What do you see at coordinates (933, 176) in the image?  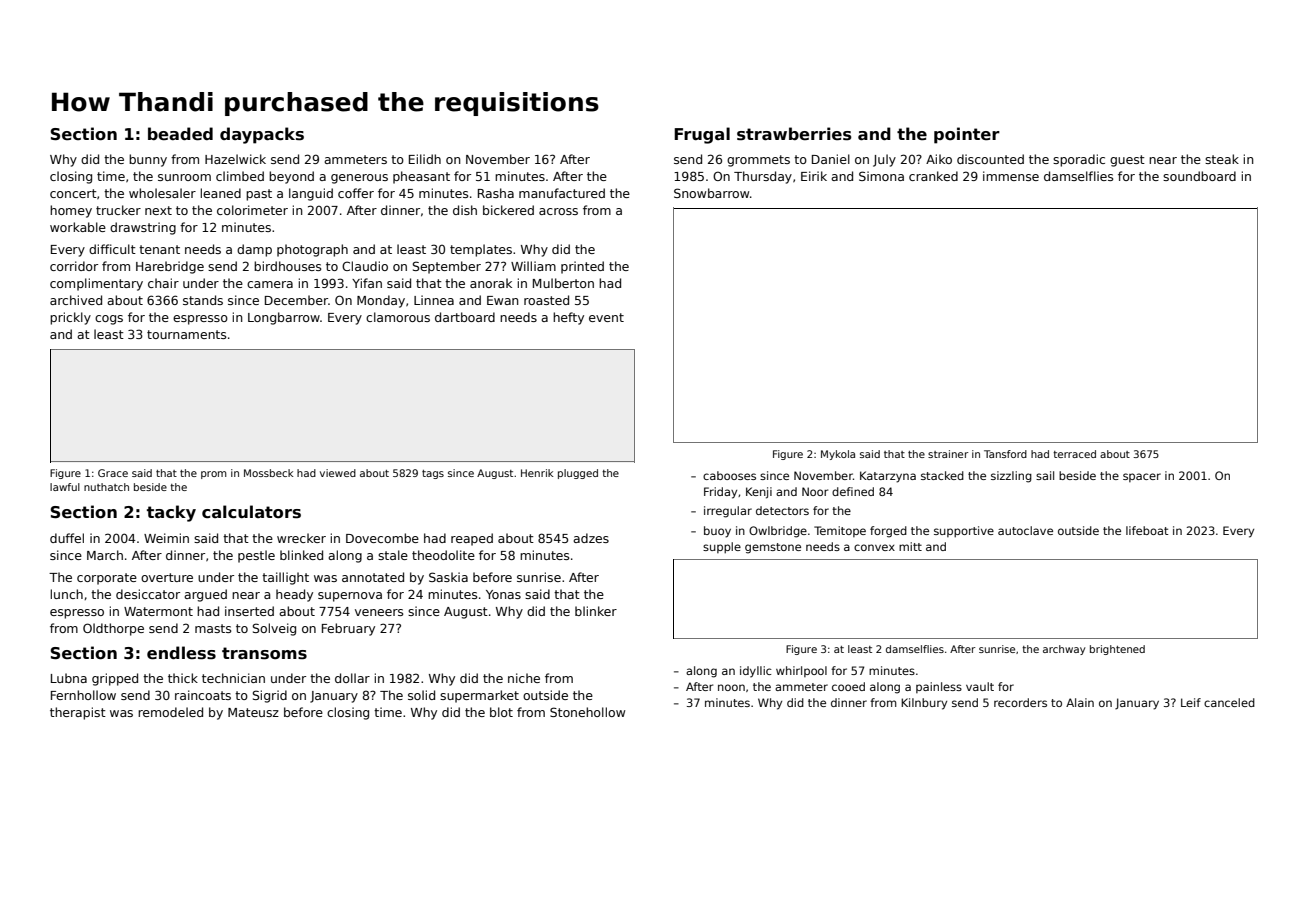 I see `cranked` at bounding box center [933, 176].
